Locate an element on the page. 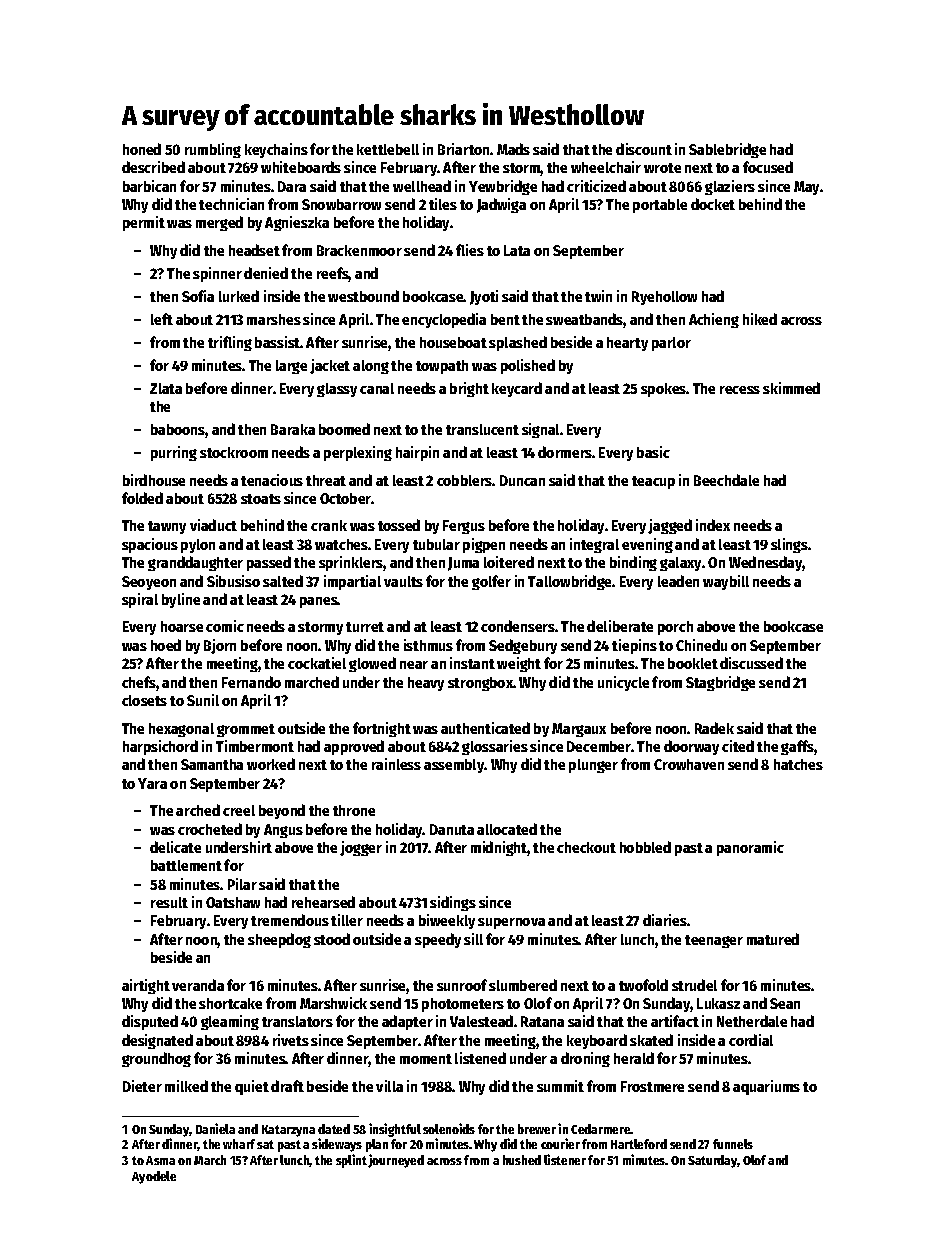  rumbling is located at coordinates (213, 150).
